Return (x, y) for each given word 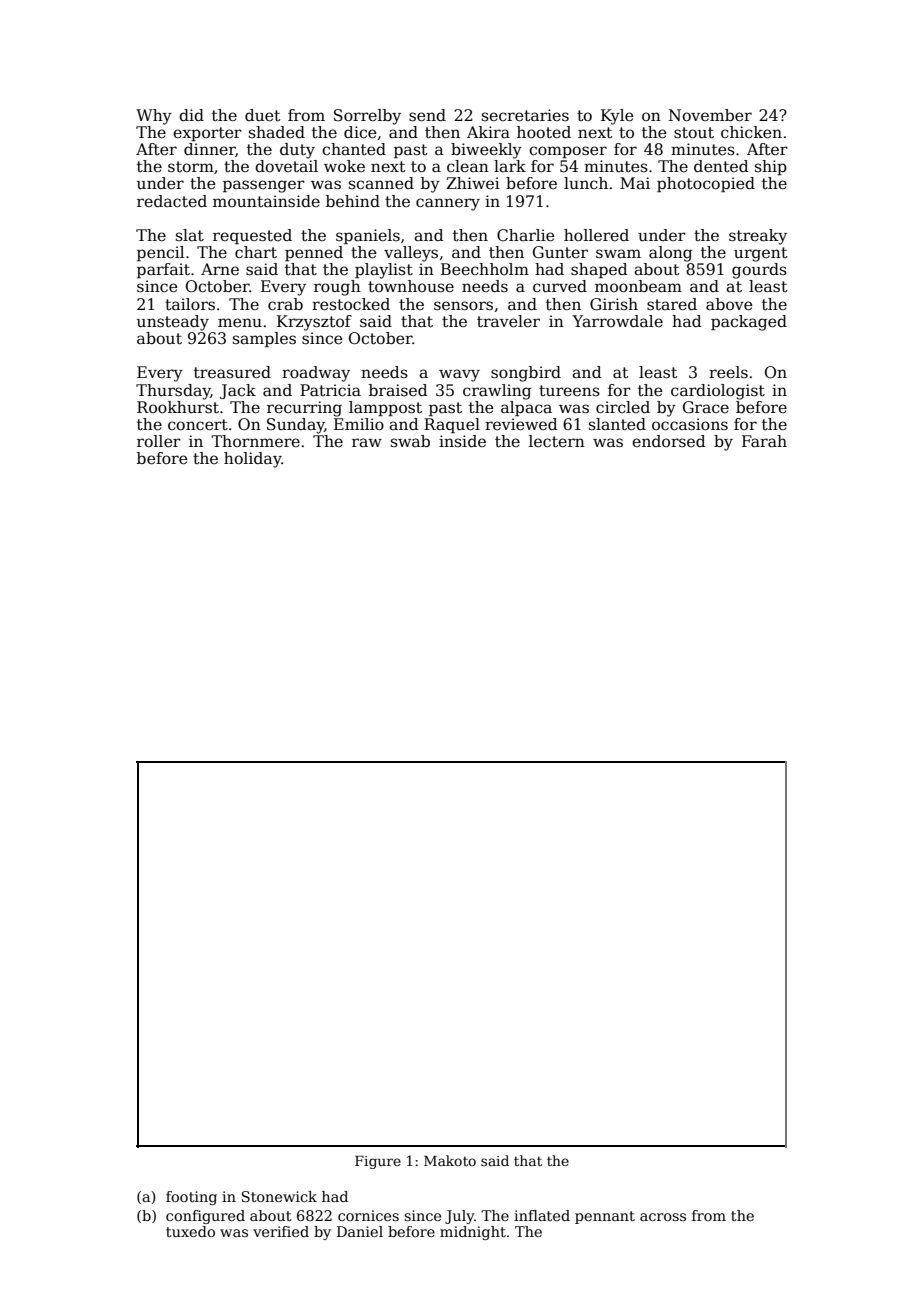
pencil (160, 253)
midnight (473, 1233)
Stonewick (279, 1196)
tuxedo (190, 1231)
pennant (605, 1217)
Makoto (450, 1160)
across (663, 1217)
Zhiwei (473, 183)
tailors (190, 304)
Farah (764, 441)
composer (568, 152)
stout (694, 133)
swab (410, 441)
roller (159, 441)
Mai (635, 183)
